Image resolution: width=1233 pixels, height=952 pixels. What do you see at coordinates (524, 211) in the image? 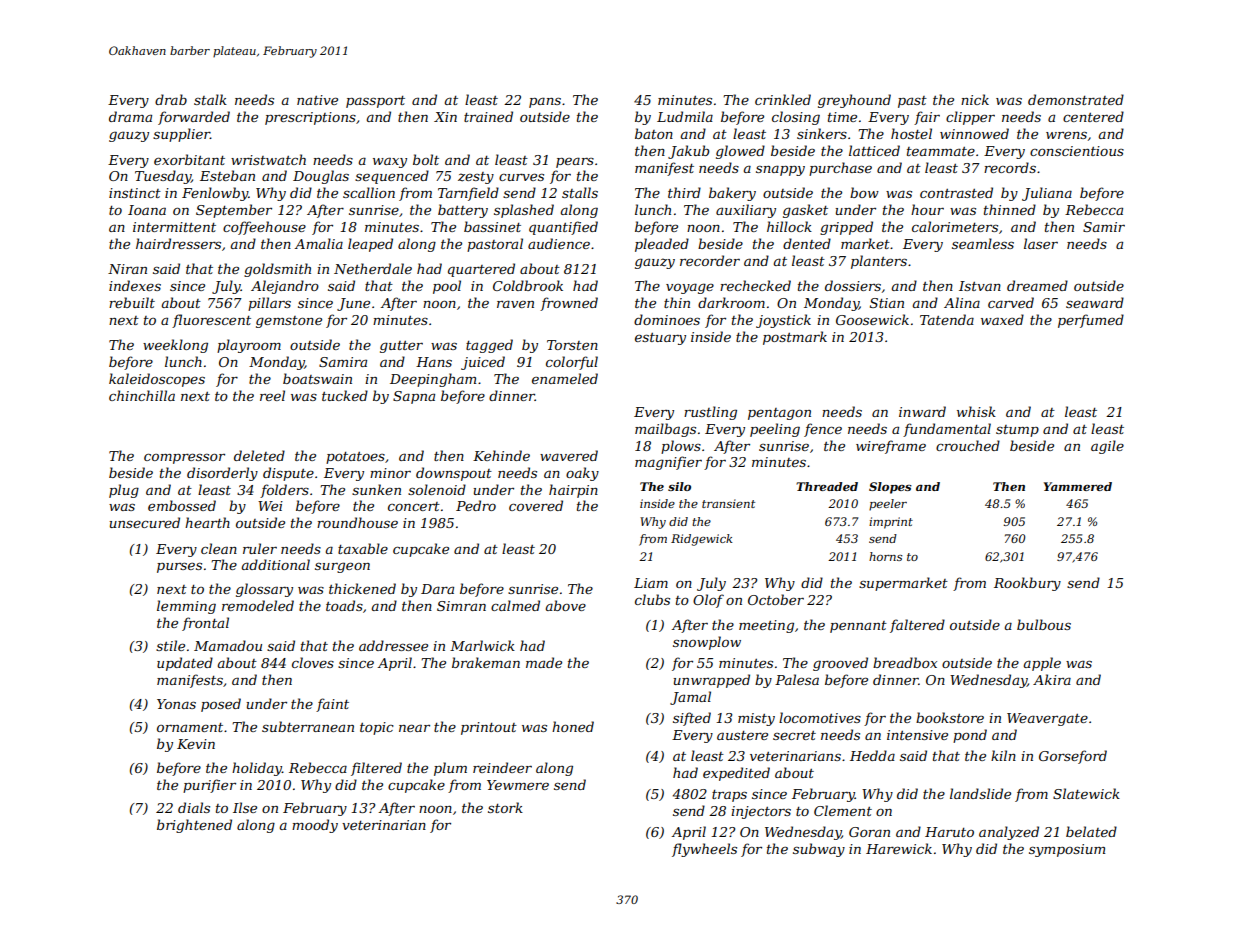
I see `splashed` at bounding box center [524, 211].
